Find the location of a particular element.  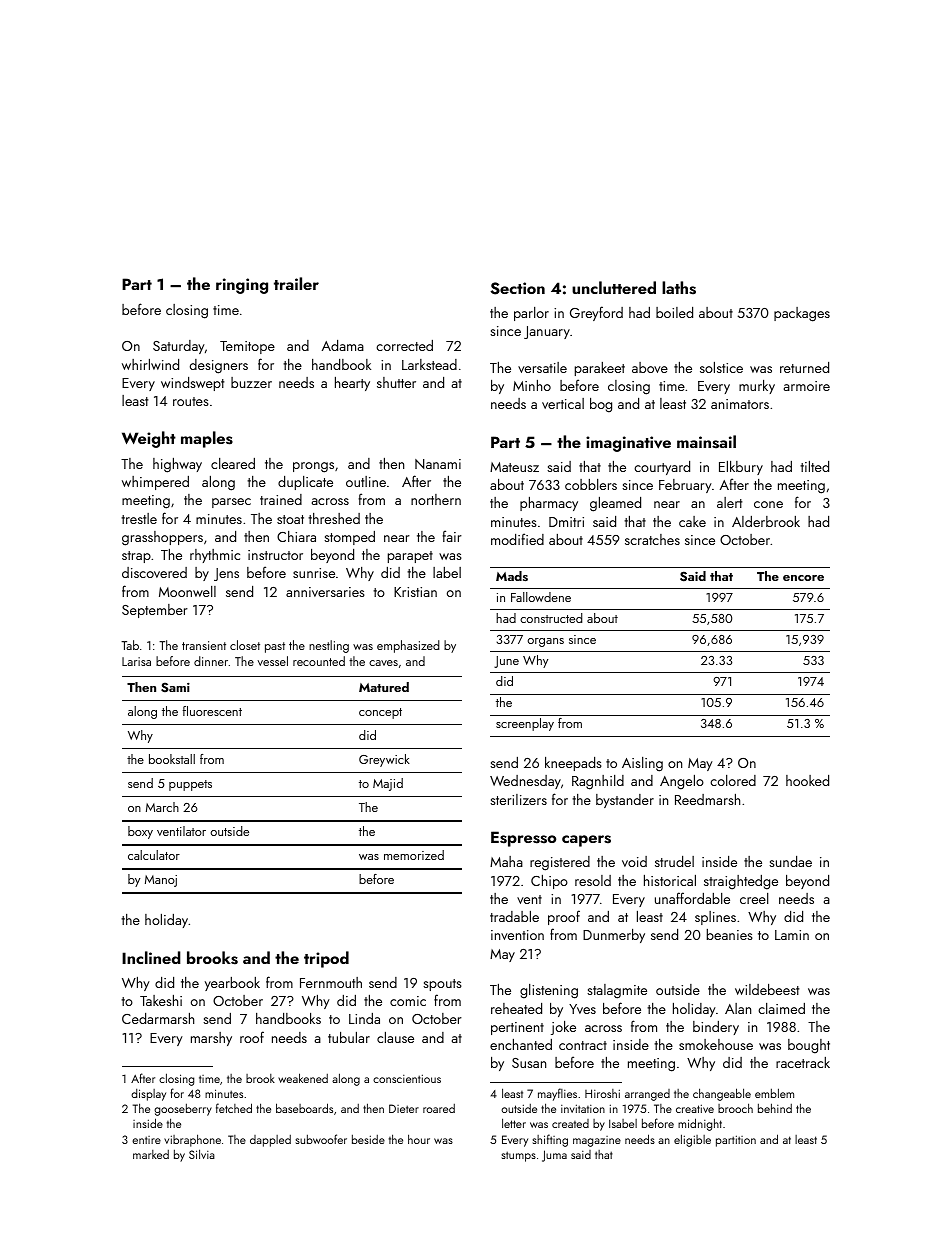

ringing is located at coordinates (242, 286).
